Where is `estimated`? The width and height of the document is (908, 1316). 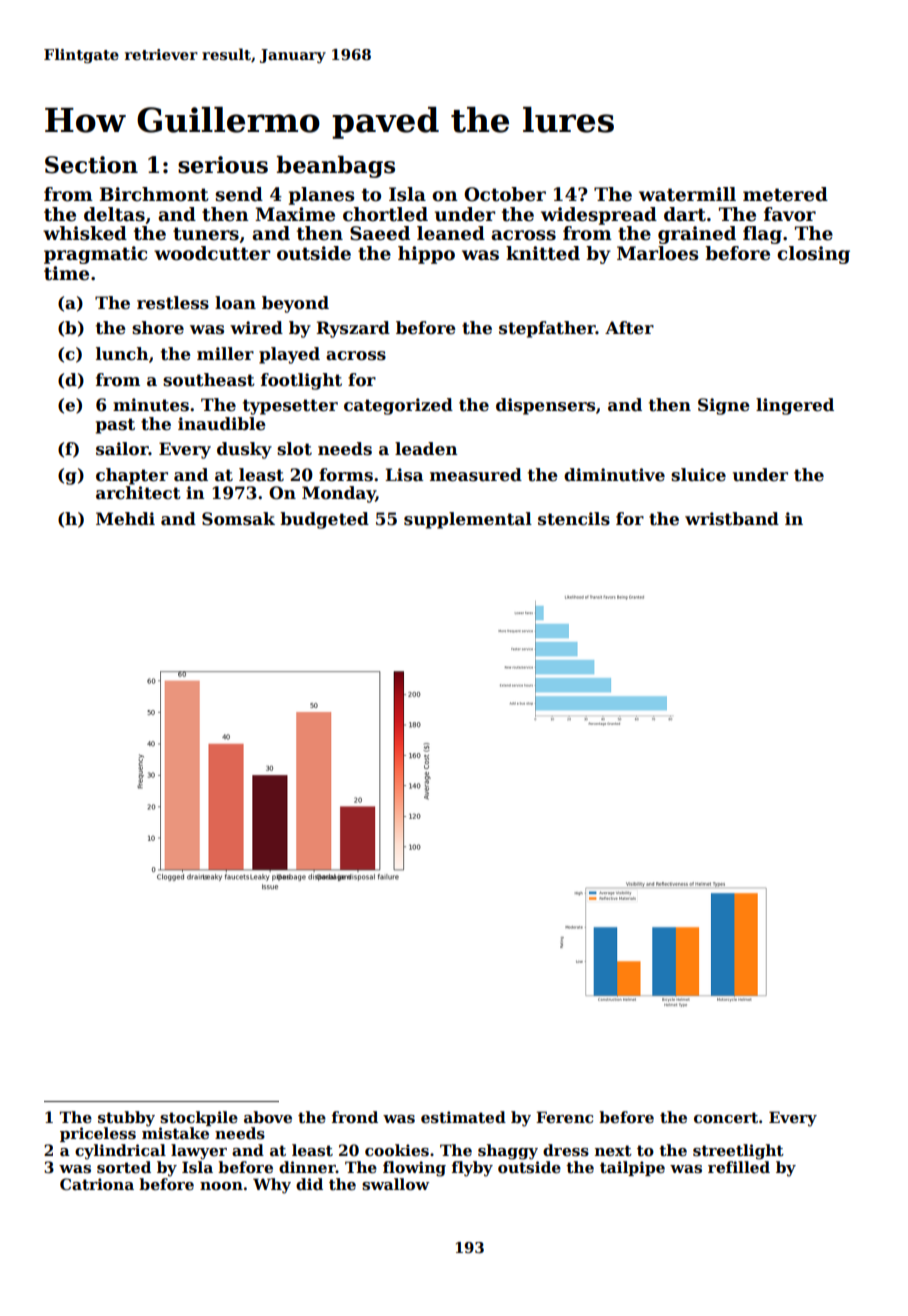
estimated is located at coordinates (463, 1117).
